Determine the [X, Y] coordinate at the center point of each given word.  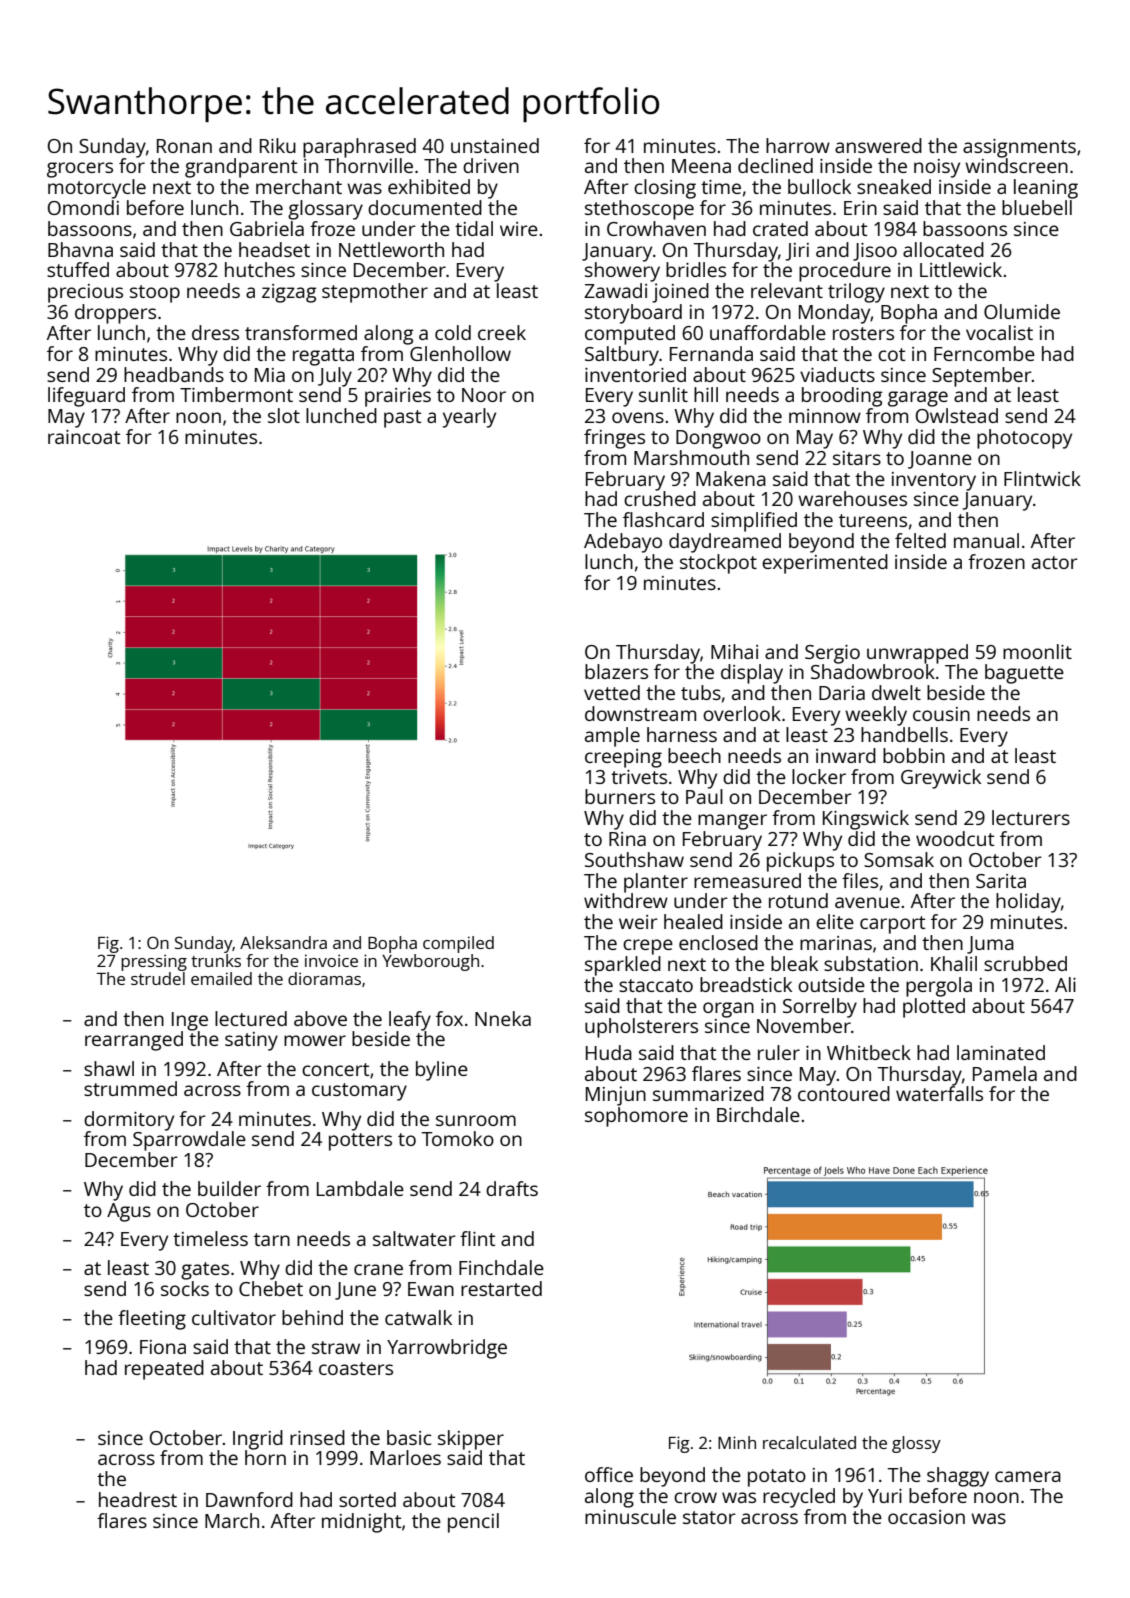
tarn [272, 1239]
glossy [916, 1444]
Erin [860, 208]
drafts [512, 1188]
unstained [495, 145]
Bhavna [80, 249]
